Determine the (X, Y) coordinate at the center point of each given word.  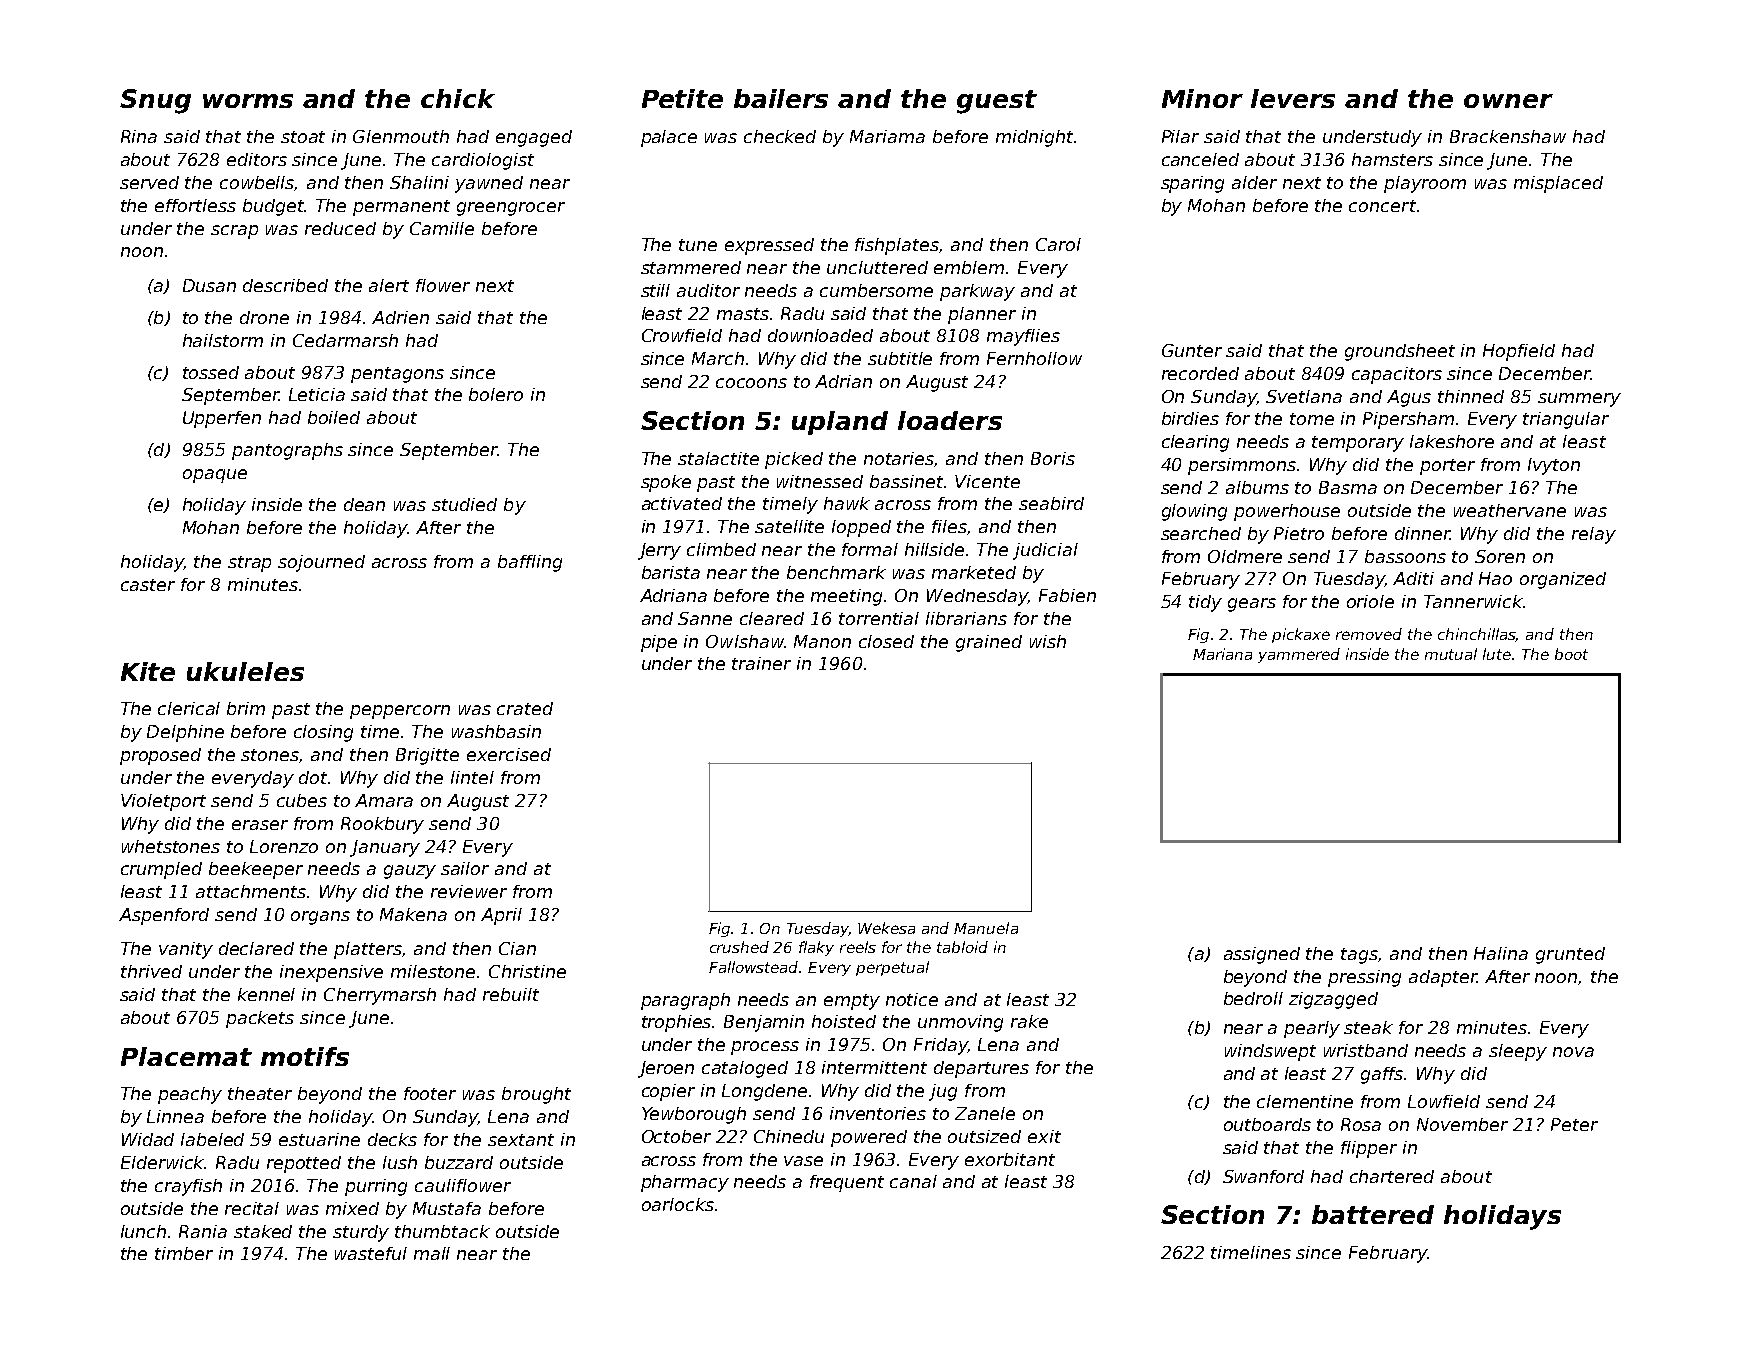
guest (997, 102)
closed (886, 641)
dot (314, 777)
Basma (1348, 487)
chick (458, 98)
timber (184, 1253)
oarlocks (678, 1204)
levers (1293, 98)
